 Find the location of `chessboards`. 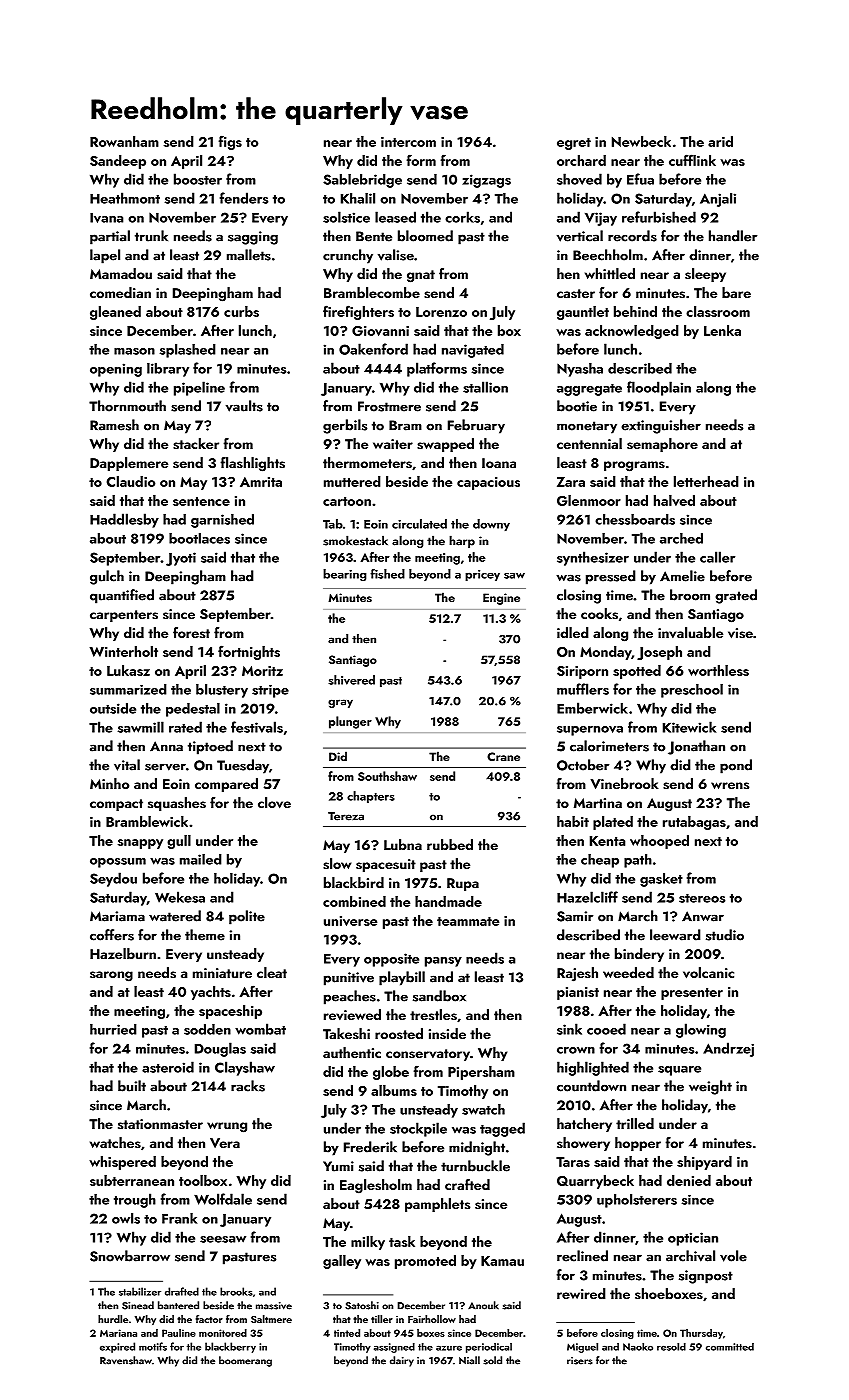

chessboards is located at coordinates (635, 519).
